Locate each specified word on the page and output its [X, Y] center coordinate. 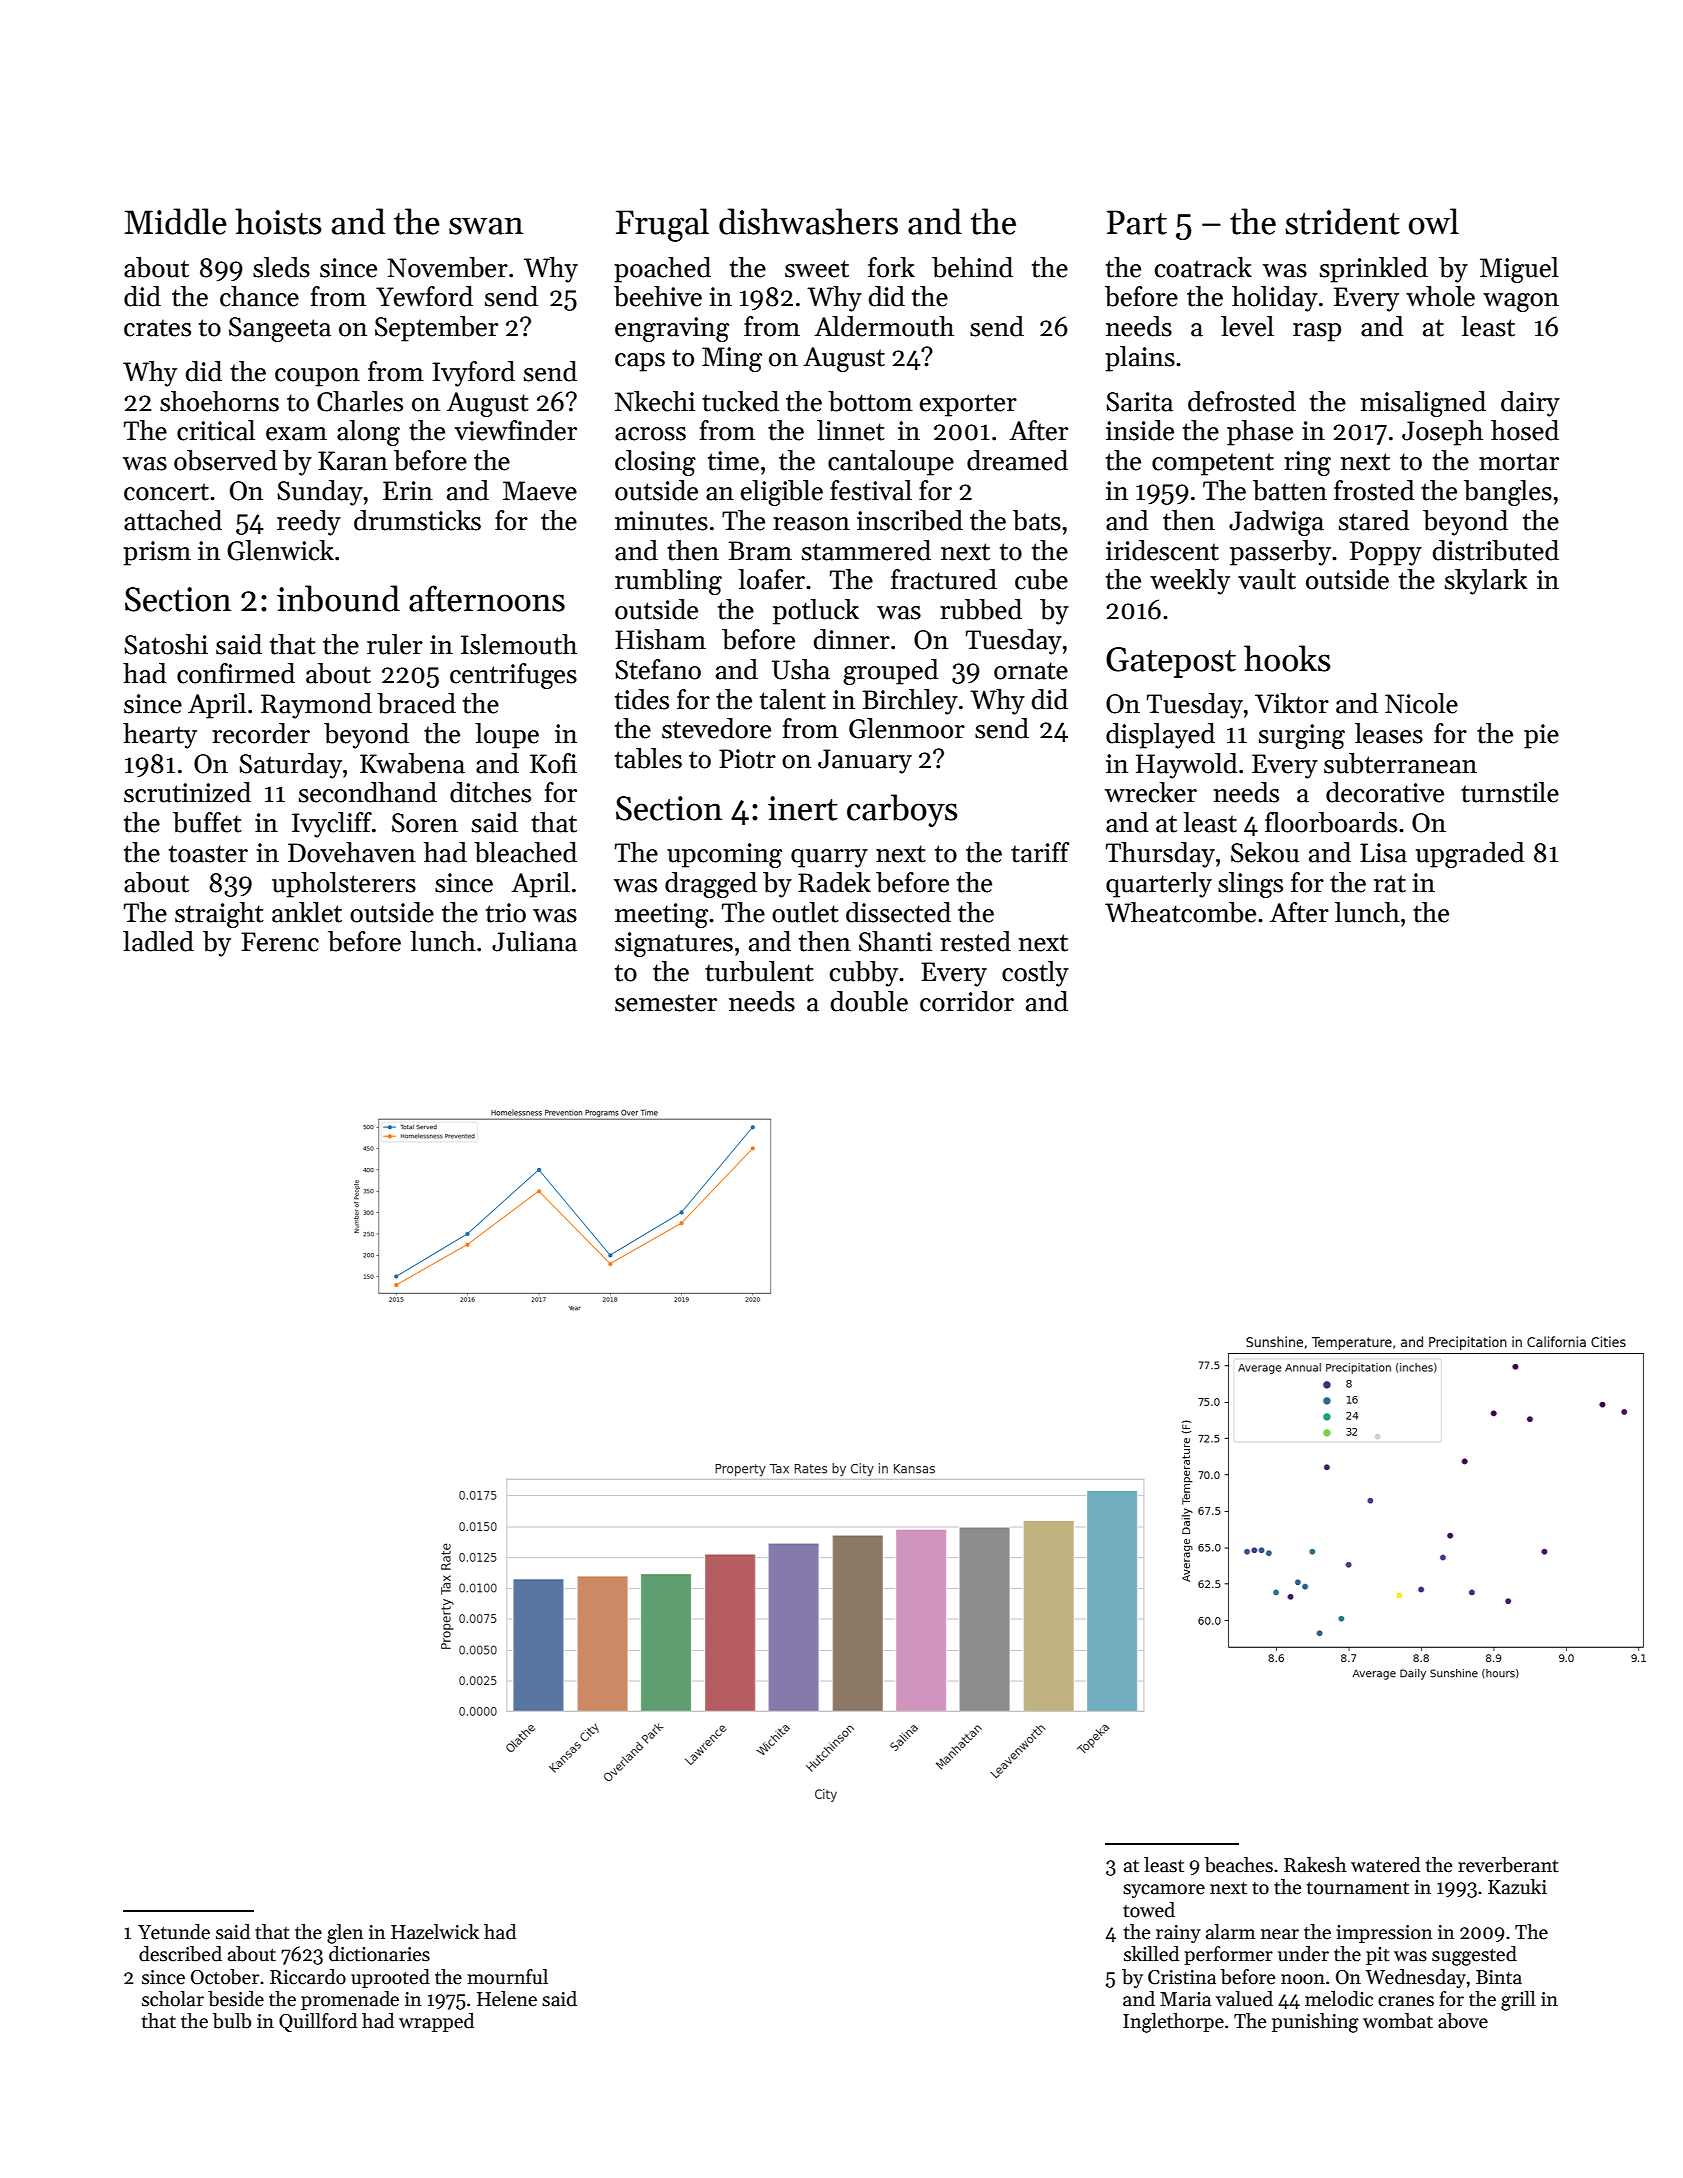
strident [1342, 221]
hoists [278, 221]
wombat [1398, 2021]
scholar [173, 1999]
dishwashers [808, 221]
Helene [507, 1999]
